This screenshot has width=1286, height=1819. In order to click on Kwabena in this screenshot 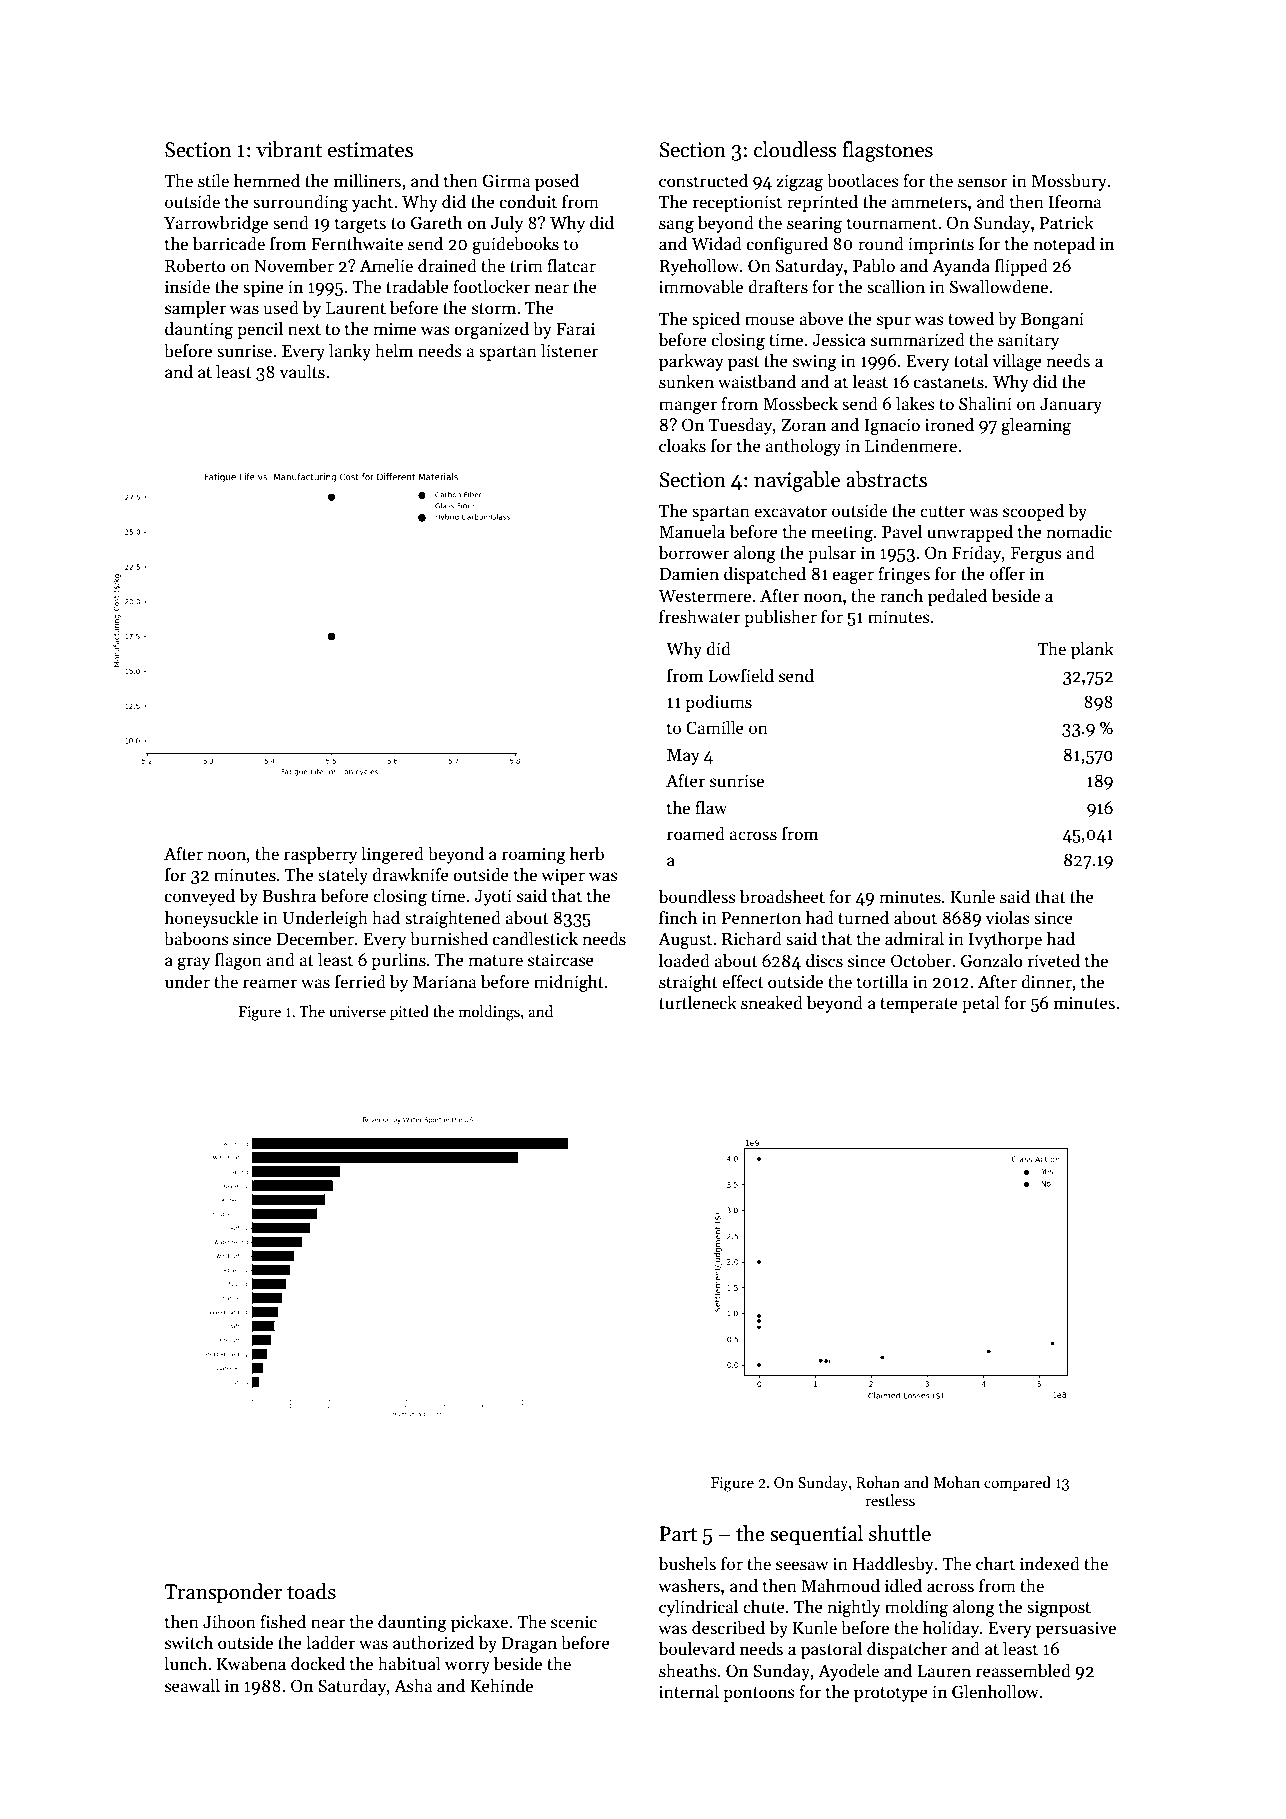, I will do `click(251, 1663)`.
